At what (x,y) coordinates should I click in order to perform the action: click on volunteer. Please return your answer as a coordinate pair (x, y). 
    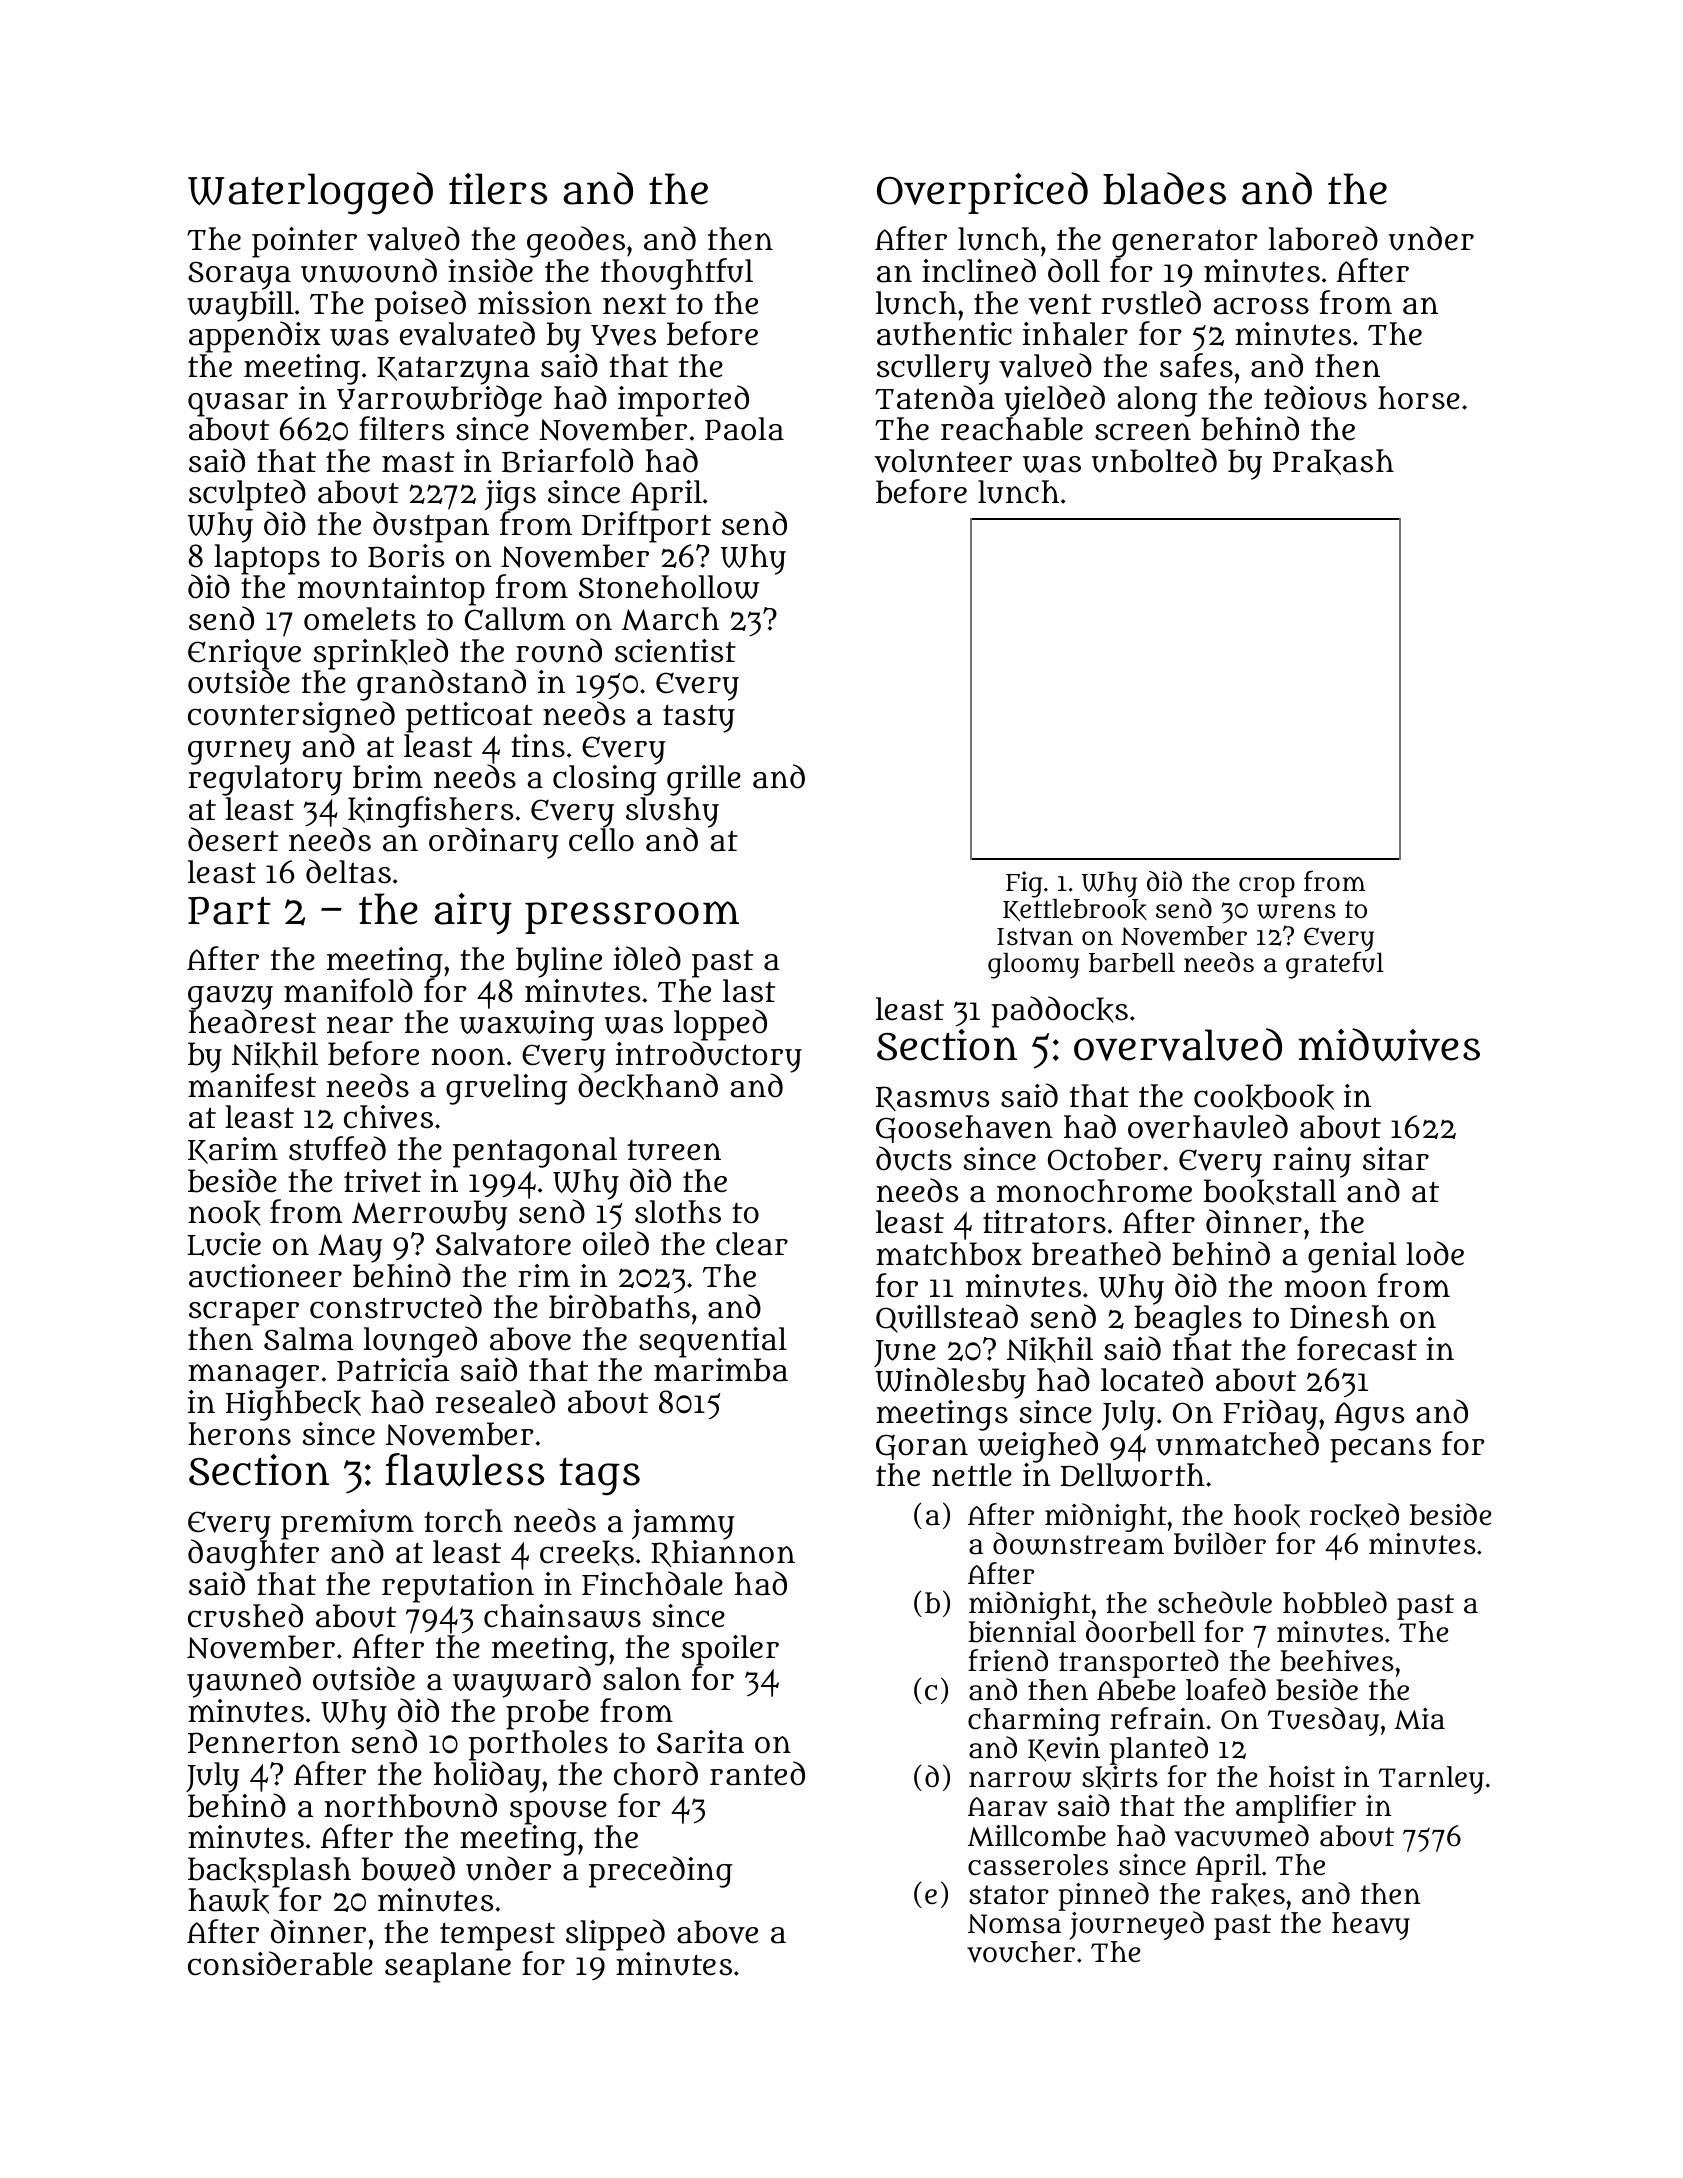
    Looking at the image, I should click on (943, 461).
